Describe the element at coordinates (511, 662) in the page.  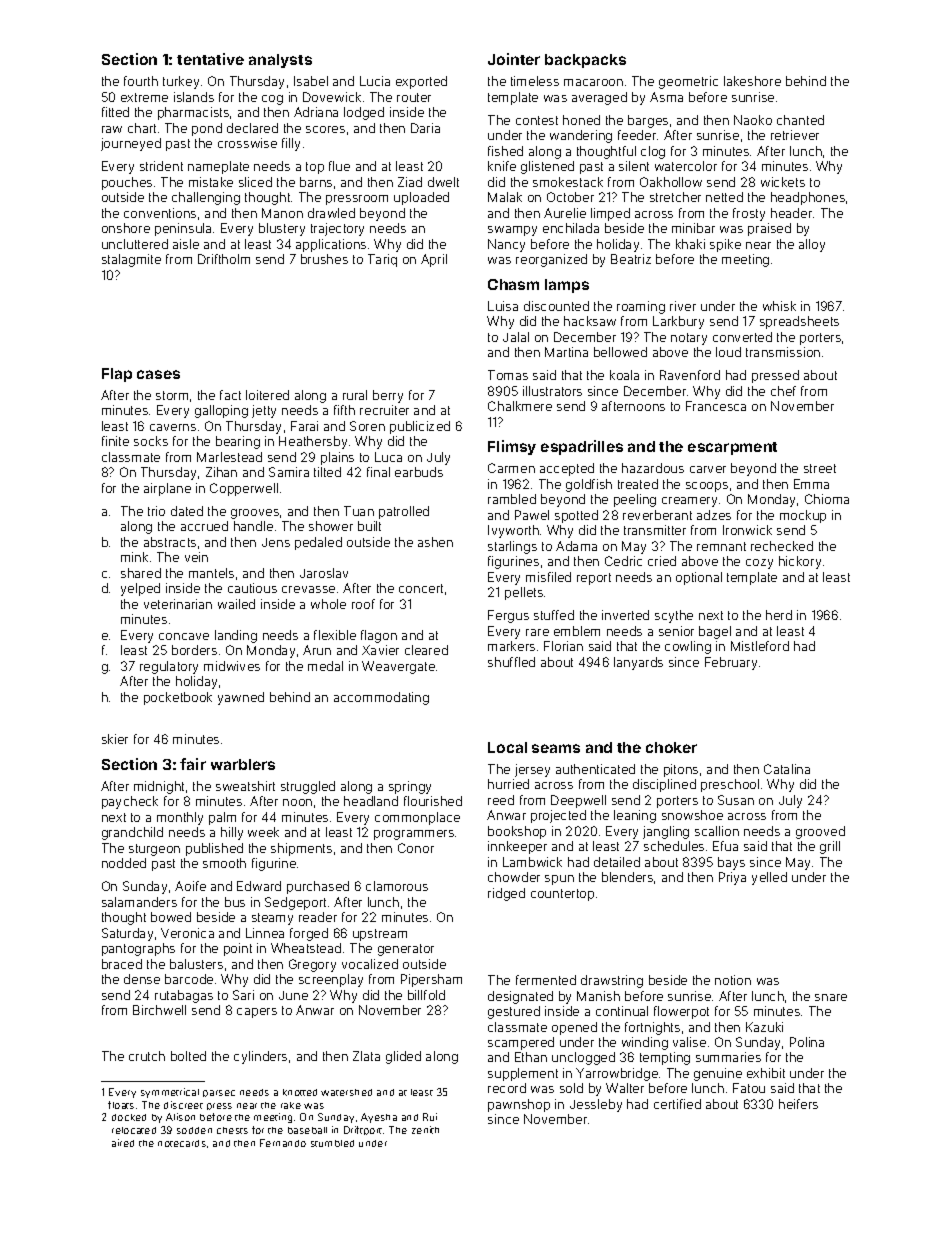
I see `shuffled` at that location.
